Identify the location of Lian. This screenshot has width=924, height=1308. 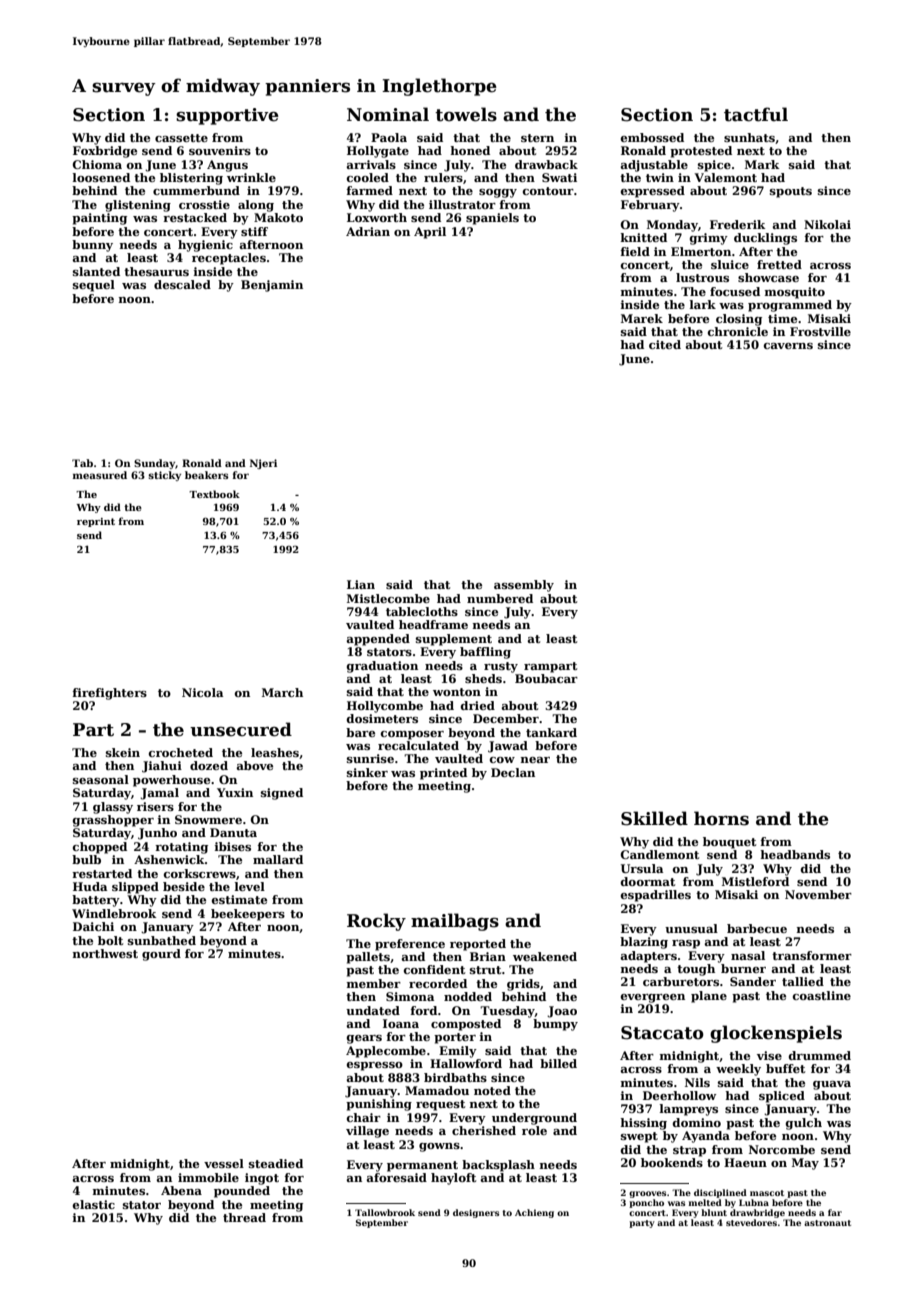
(361, 584).
